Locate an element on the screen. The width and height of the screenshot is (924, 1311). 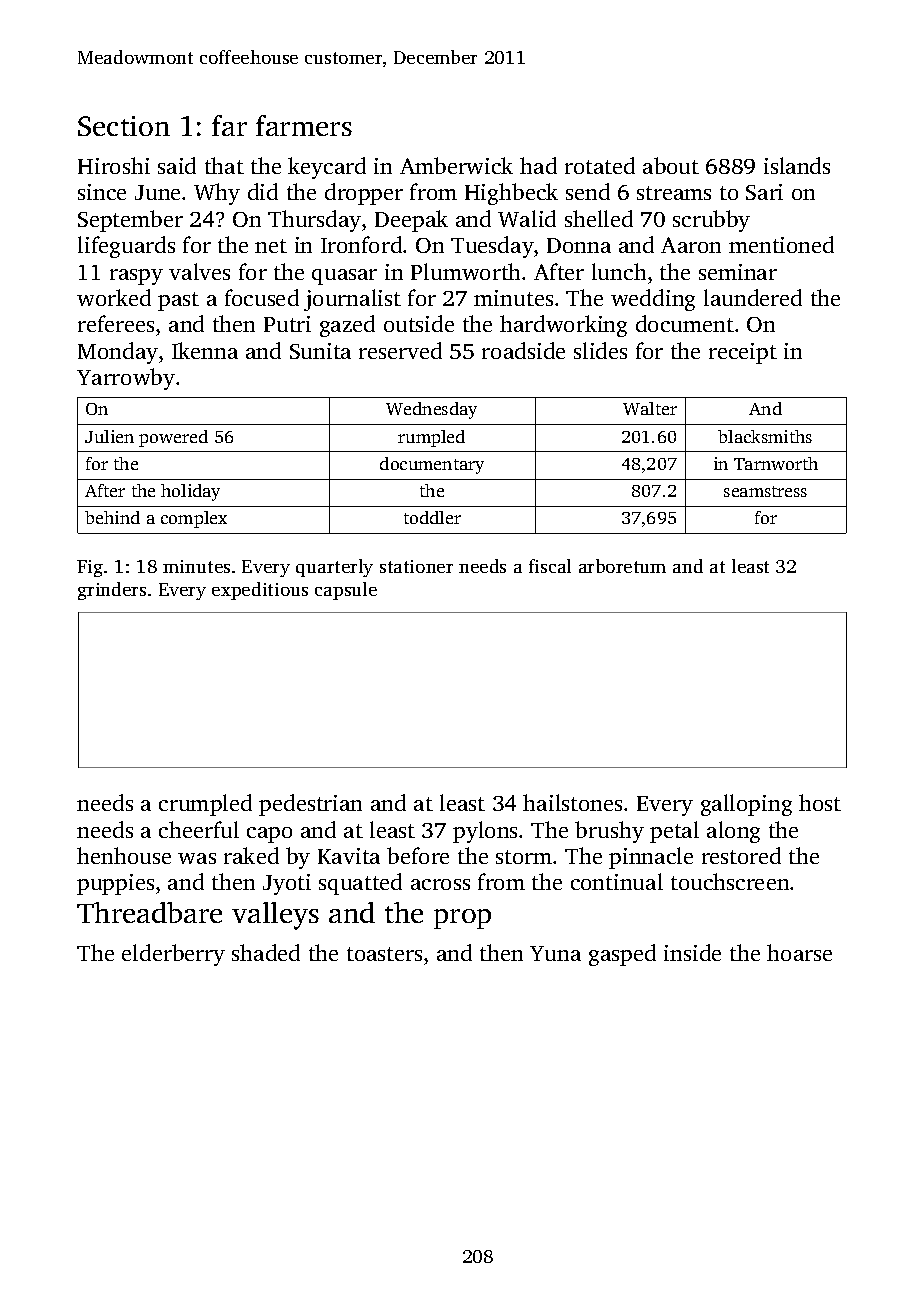
outside is located at coordinates (419, 323).
